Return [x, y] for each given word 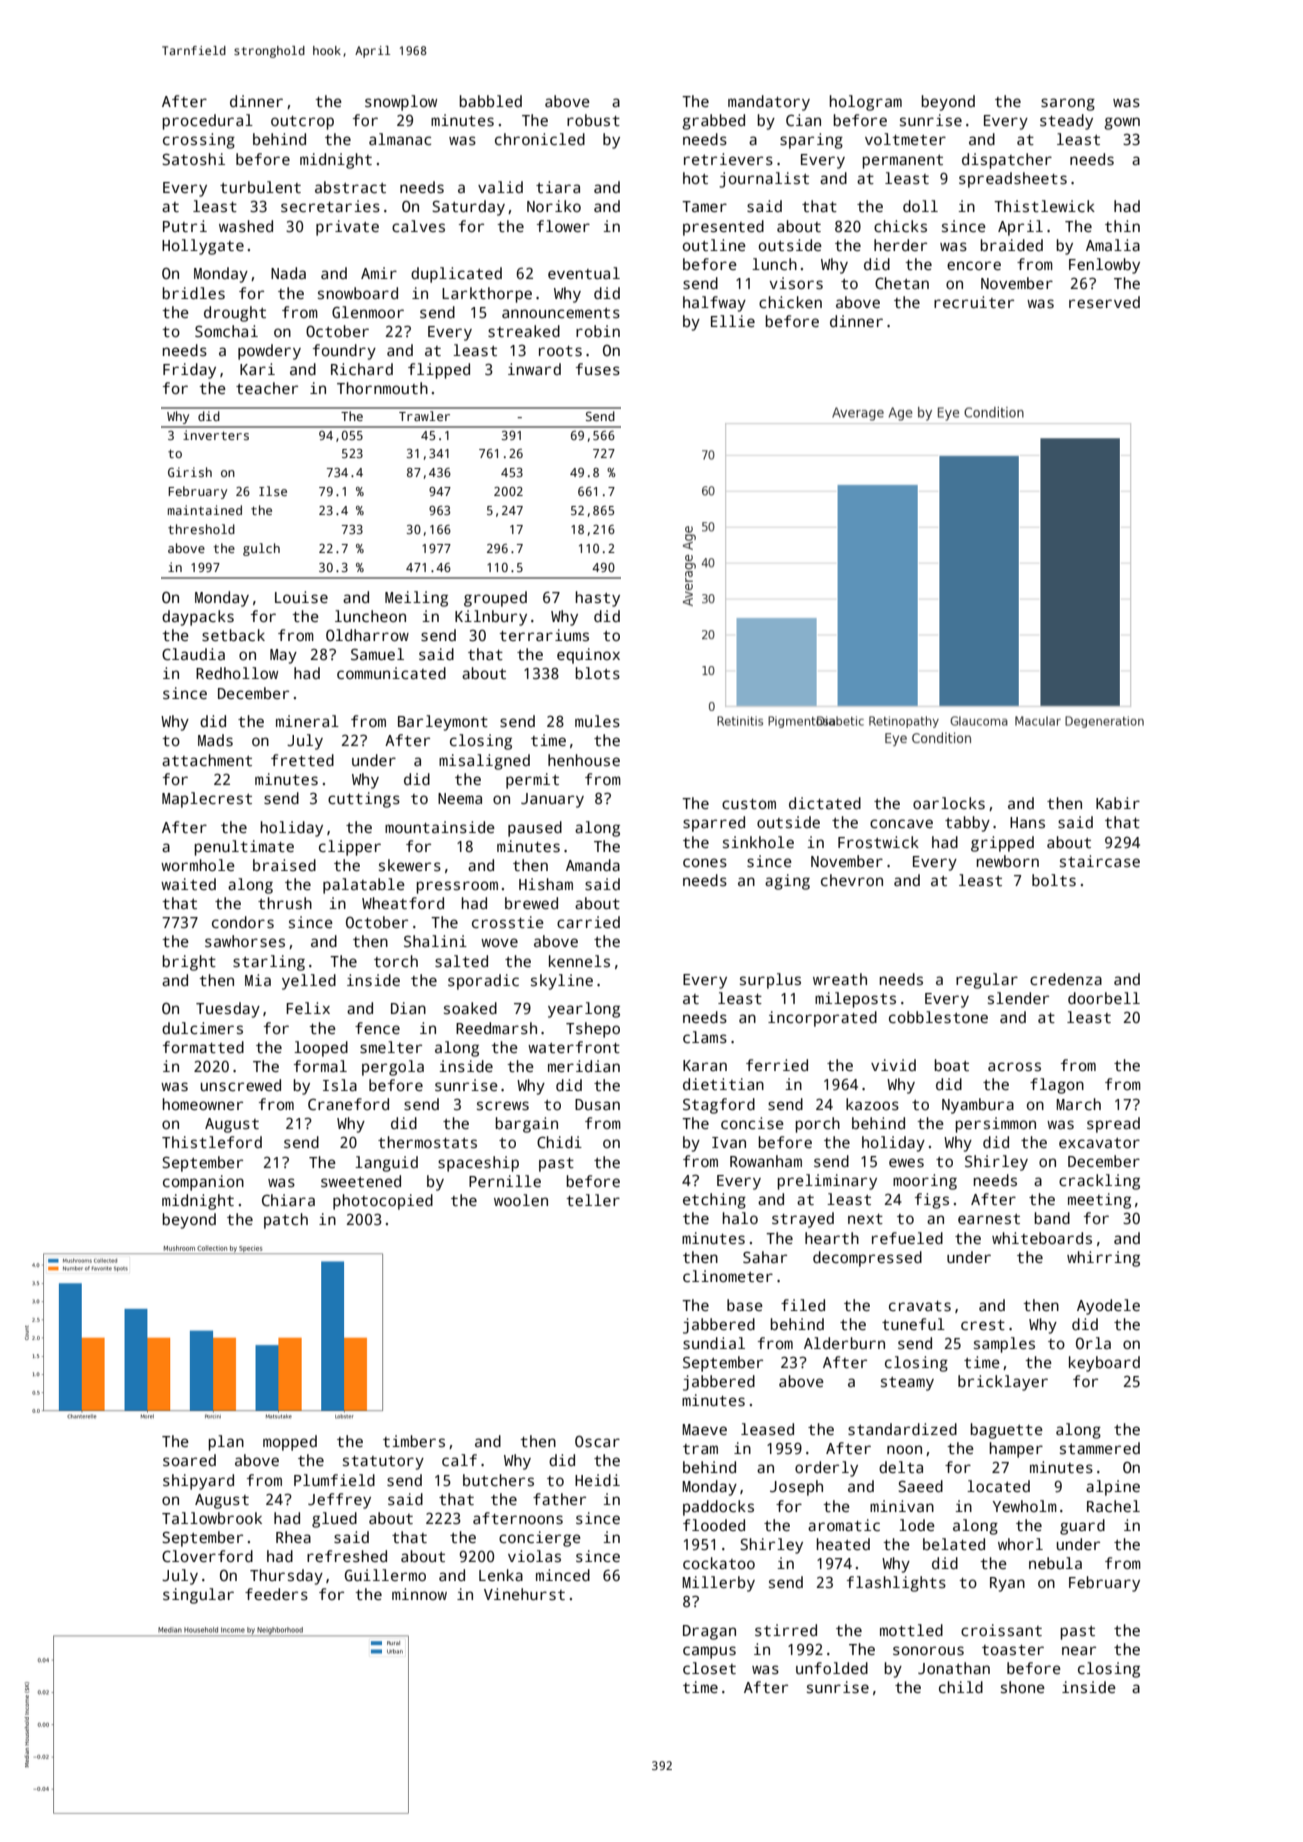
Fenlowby [1104, 266]
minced [563, 1575]
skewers [410, 865]
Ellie [733, 321]
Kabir [1118, 803]
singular [198, 1596]
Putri [185, 226]
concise [752, 1123]
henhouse [584, 760]
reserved [1104, 302]
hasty [598, 599]
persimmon [996, 1125]
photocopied [383, 1202]
